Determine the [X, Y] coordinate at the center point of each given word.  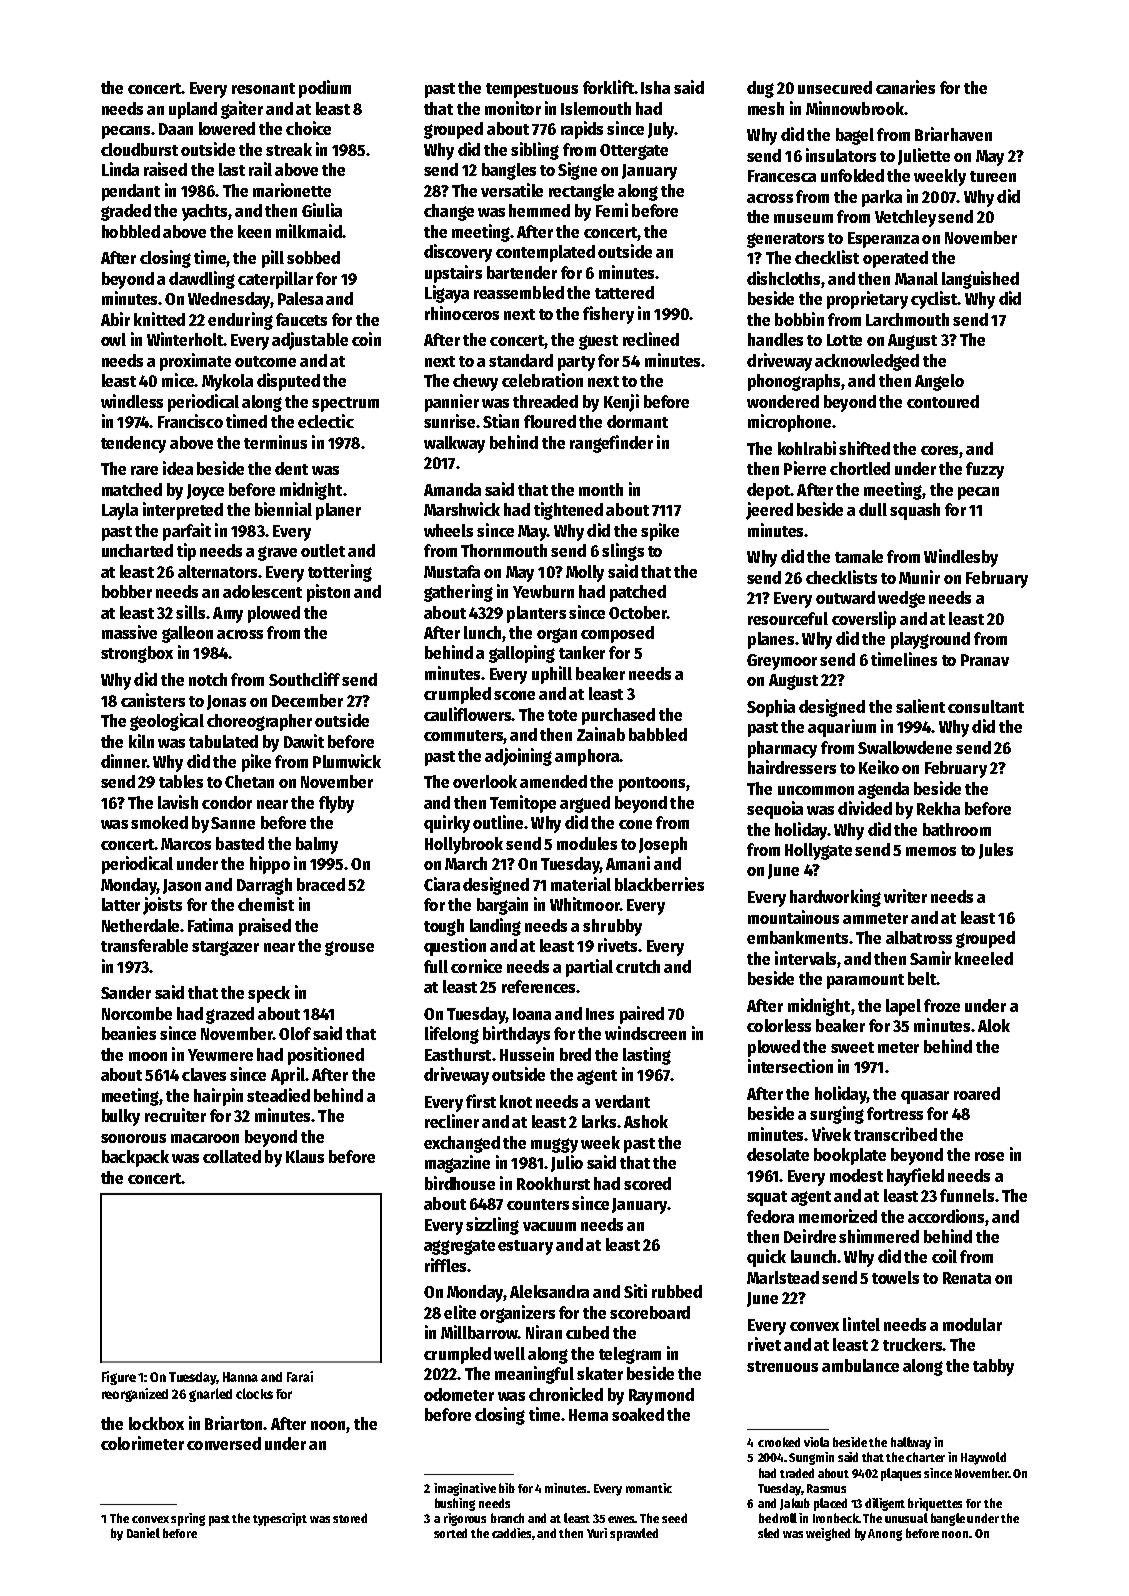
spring [188, 1519]
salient [920, 706]
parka [882, 198]
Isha [655, 87]
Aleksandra [549, 1291]
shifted [864, 448]
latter [121, 904]
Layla [120, 511]
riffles [445, 1265]
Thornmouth [504, 550]
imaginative [465, 1489]
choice [308, 128]
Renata [967, 1278]
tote [562, 715]
